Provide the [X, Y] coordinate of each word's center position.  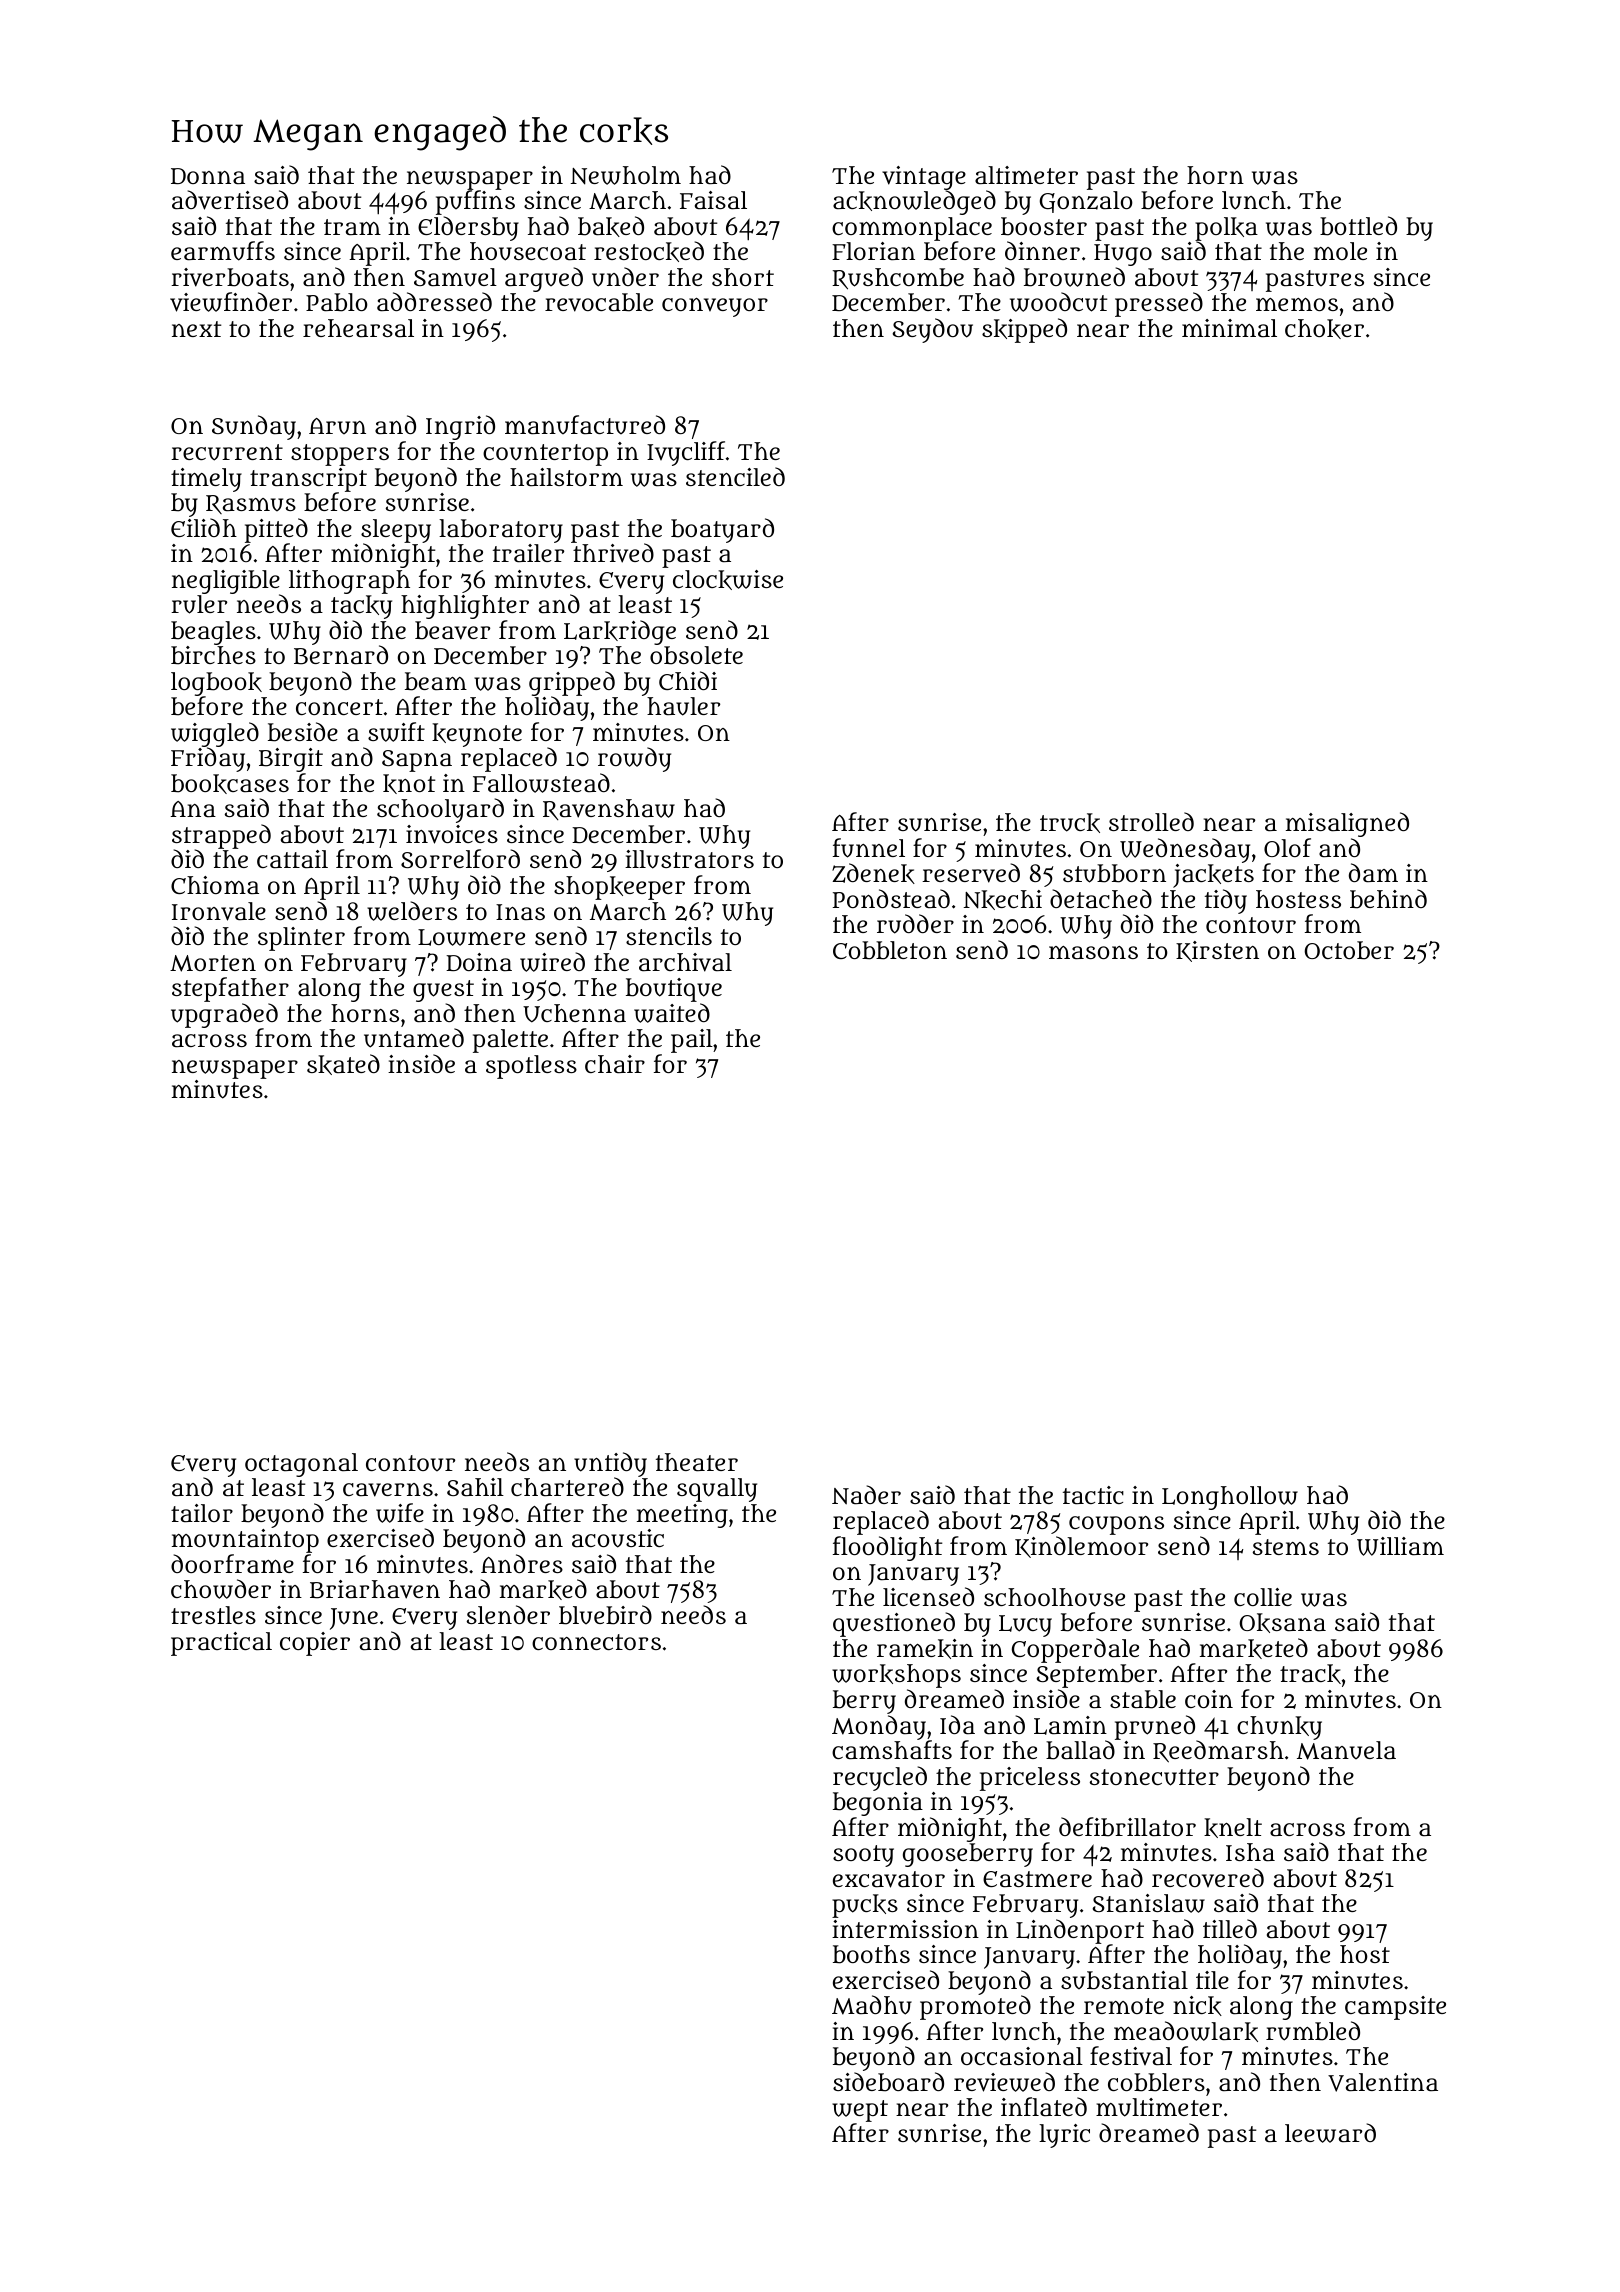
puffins [475, 203]
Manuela [1346, 1750]
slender [508, 1614]
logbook [216, 684]
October [1349, 950]
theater [697, 1462]
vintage [924, 178]
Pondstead [891, 898]
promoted [975, 2008]
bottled [1358, 226]
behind [1388, 899]
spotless [531, 1067]
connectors [596, 1642]
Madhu [872, 2005]
